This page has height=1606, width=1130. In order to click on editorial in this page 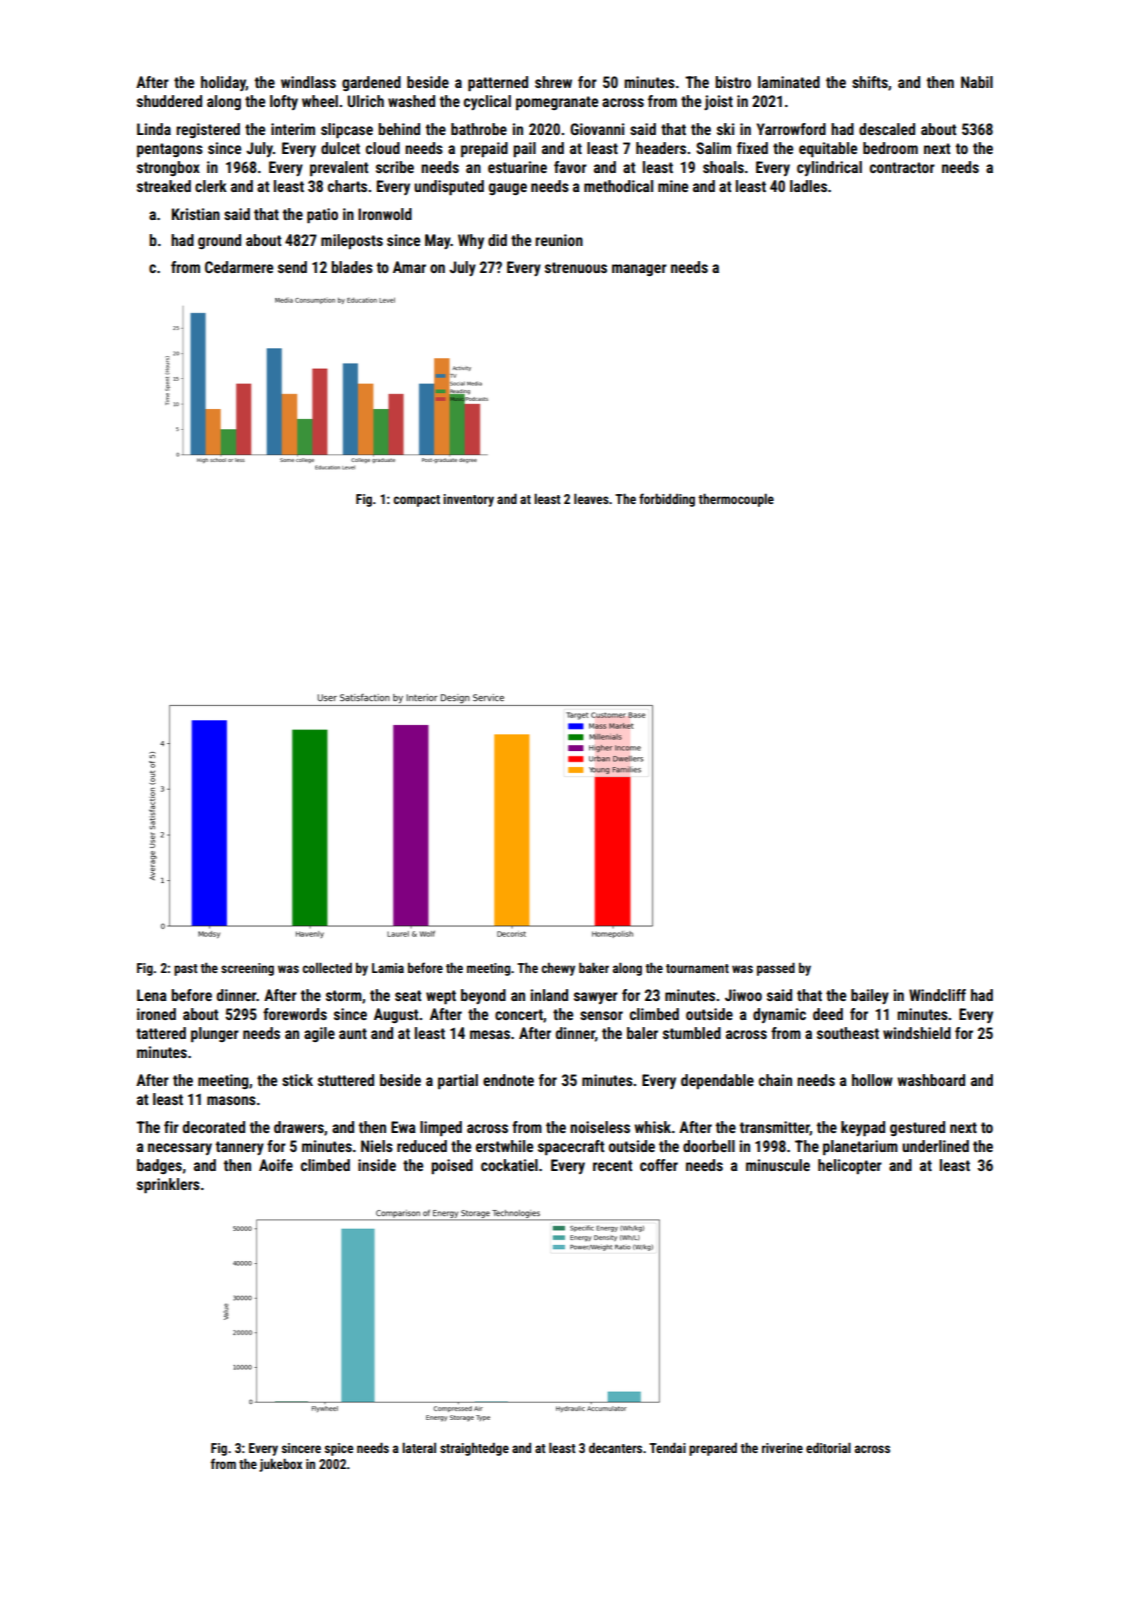, I will do `click(828, 1447)`.
